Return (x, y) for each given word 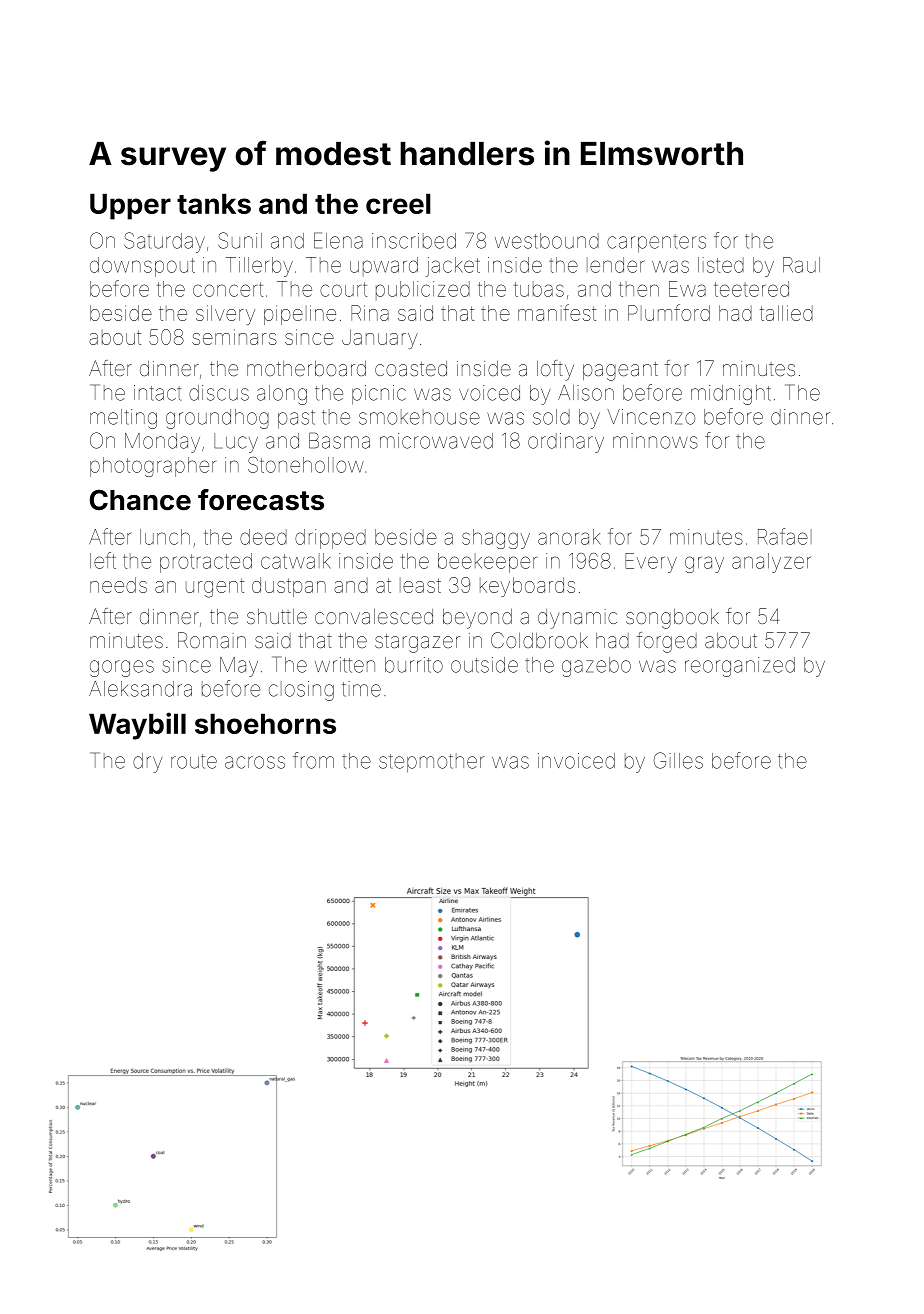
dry (147, 763)
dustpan (289, 587)
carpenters (656, 243)
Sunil (240, 240)
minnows (655, 441)
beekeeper (487, 563)
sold (551, 417)
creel (398, 203)
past (296, 419)
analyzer (771, 563)
